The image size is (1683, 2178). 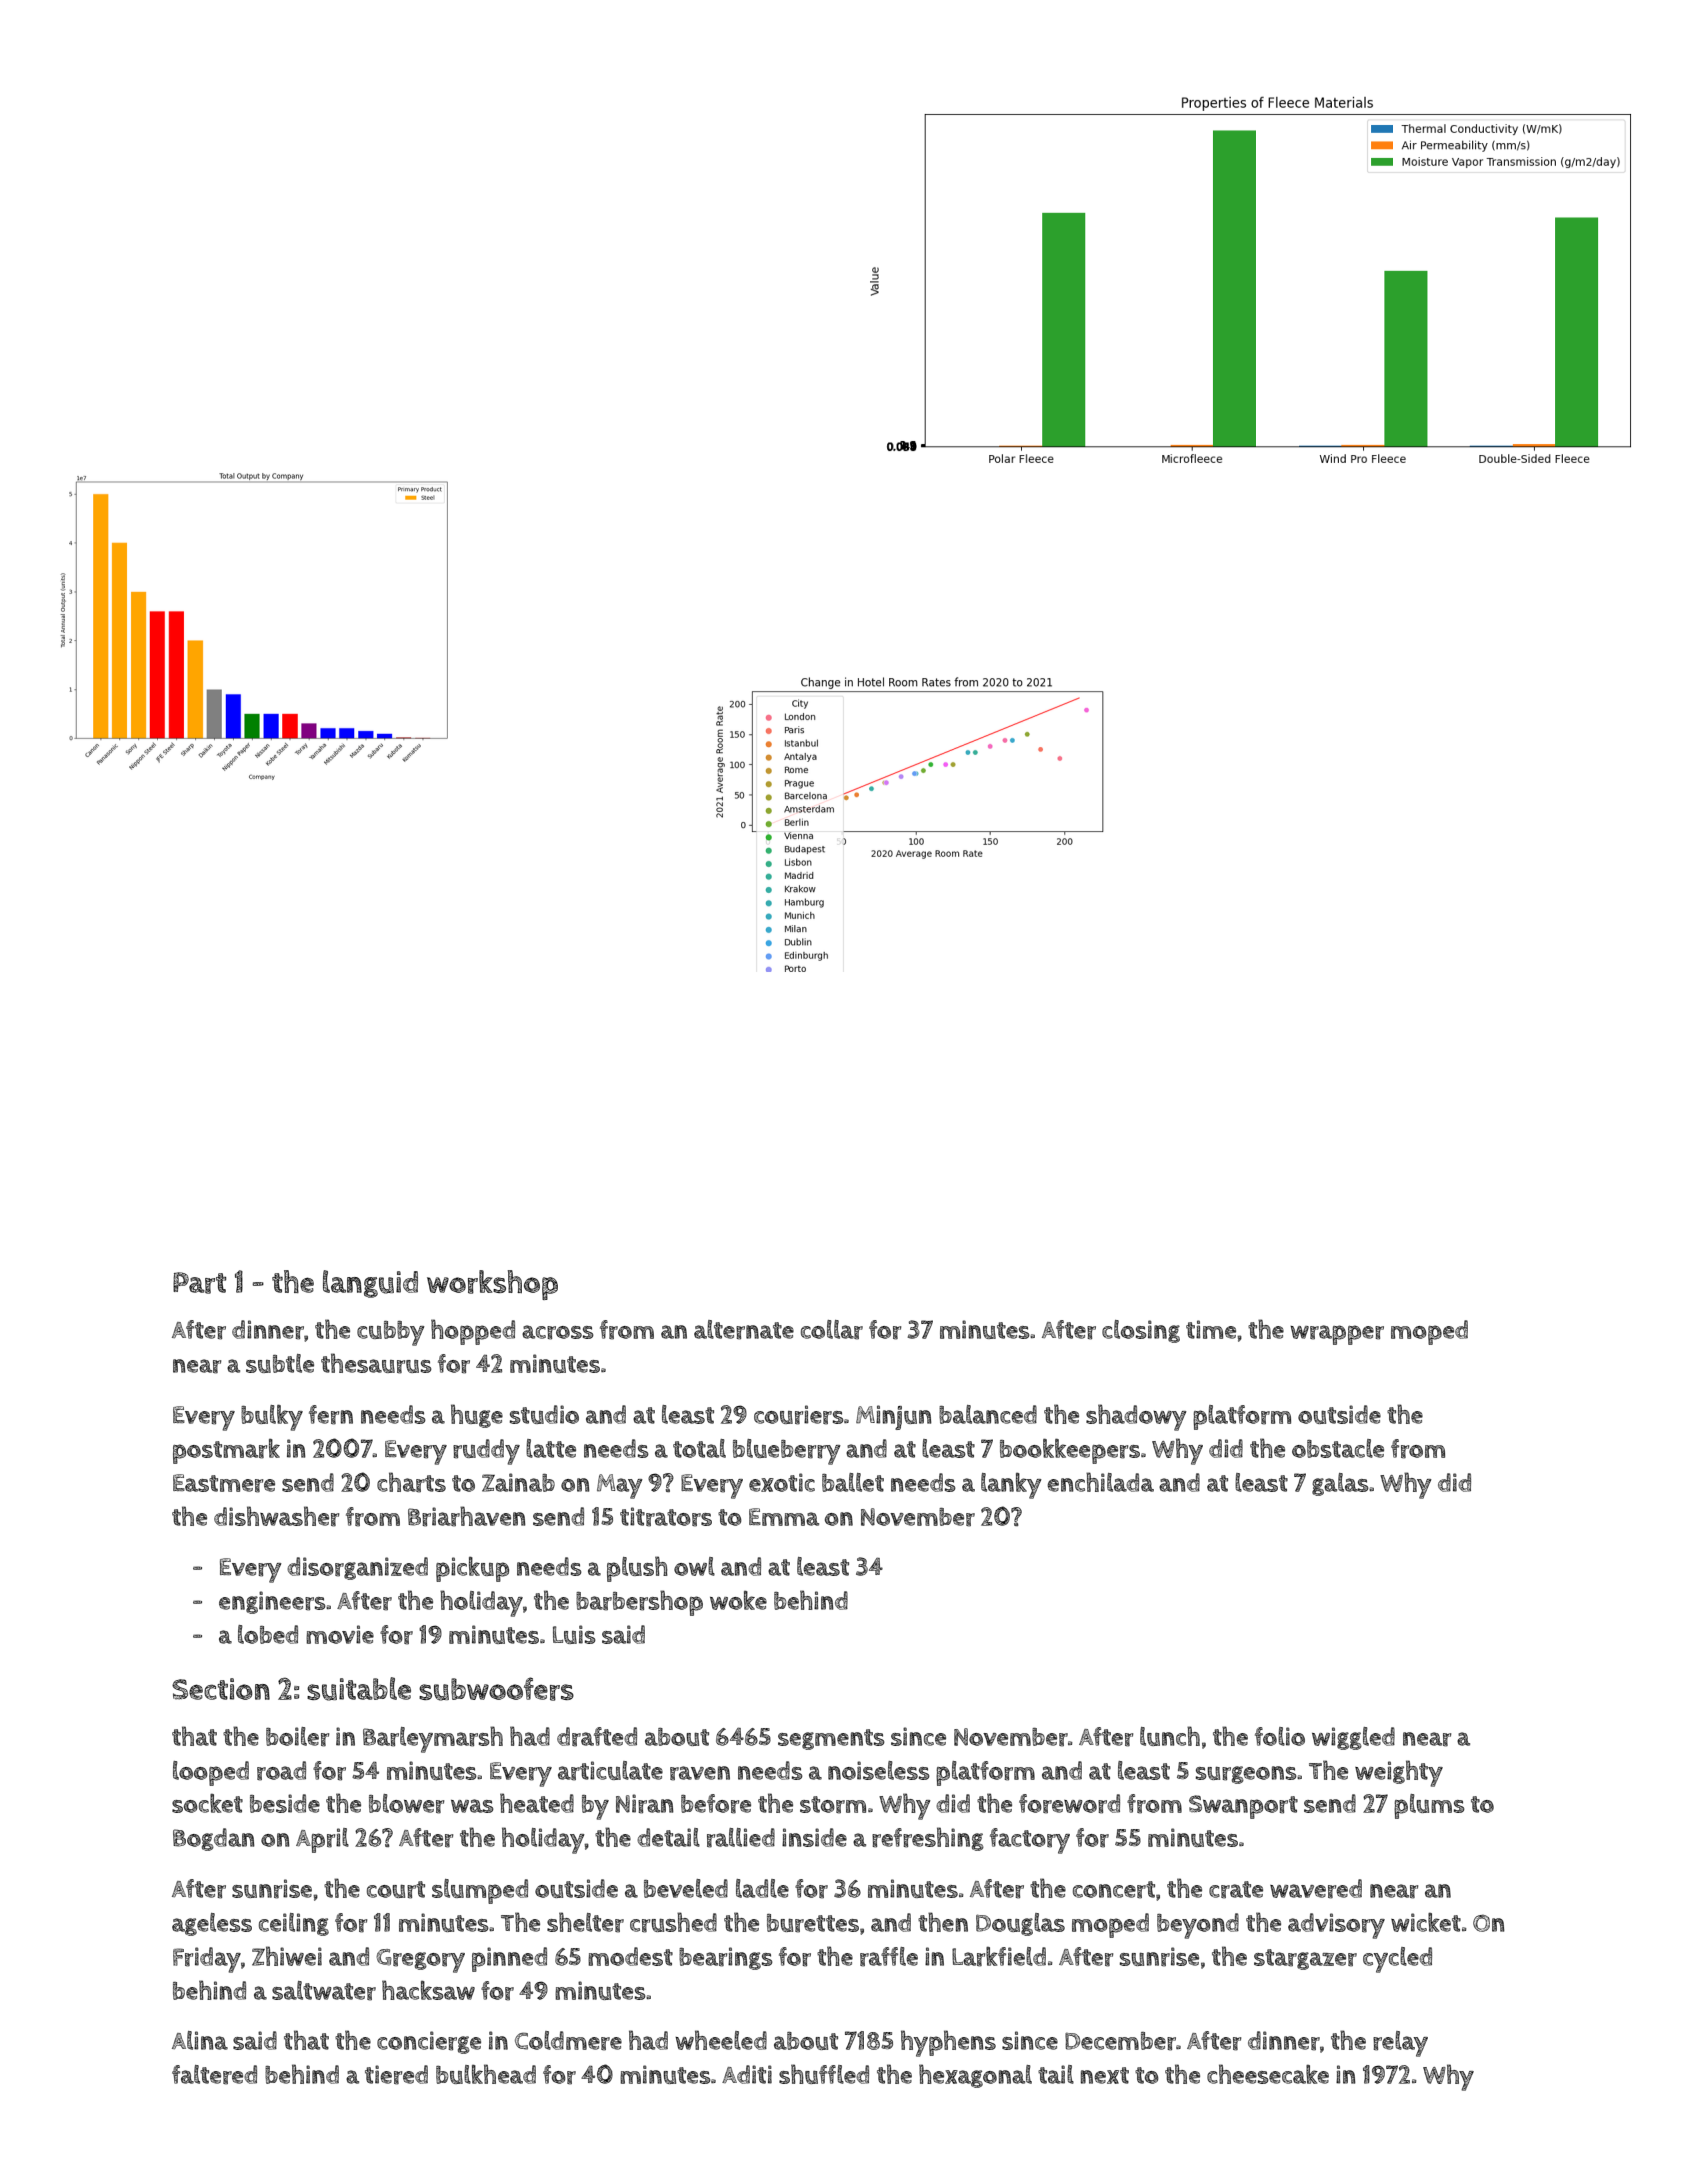 What do you see at coordinates (738, 1600) in the document?
I see `woke` at bounding box center [738, 1600].
